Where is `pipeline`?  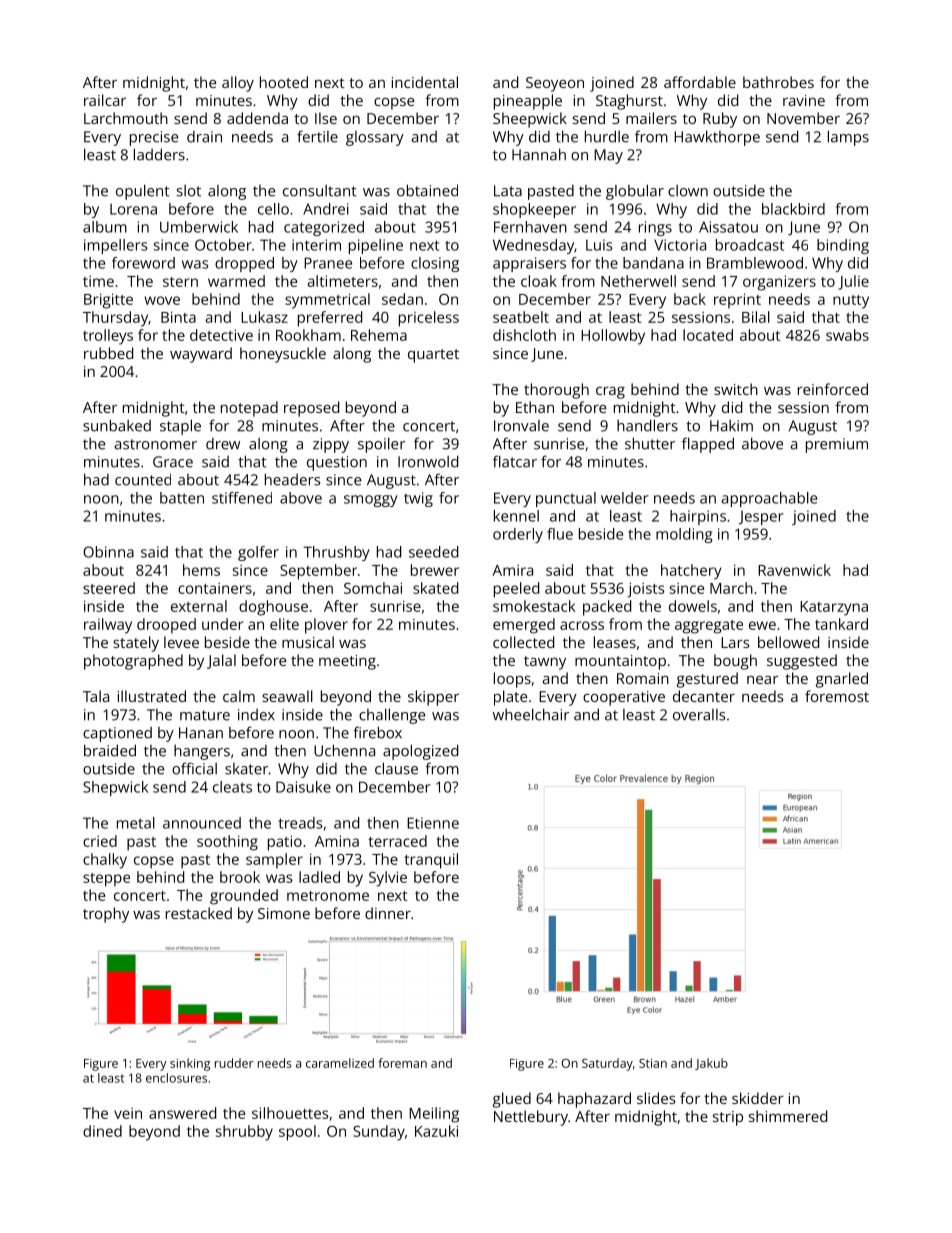
pipeline is located at coordinates (376, 246).
